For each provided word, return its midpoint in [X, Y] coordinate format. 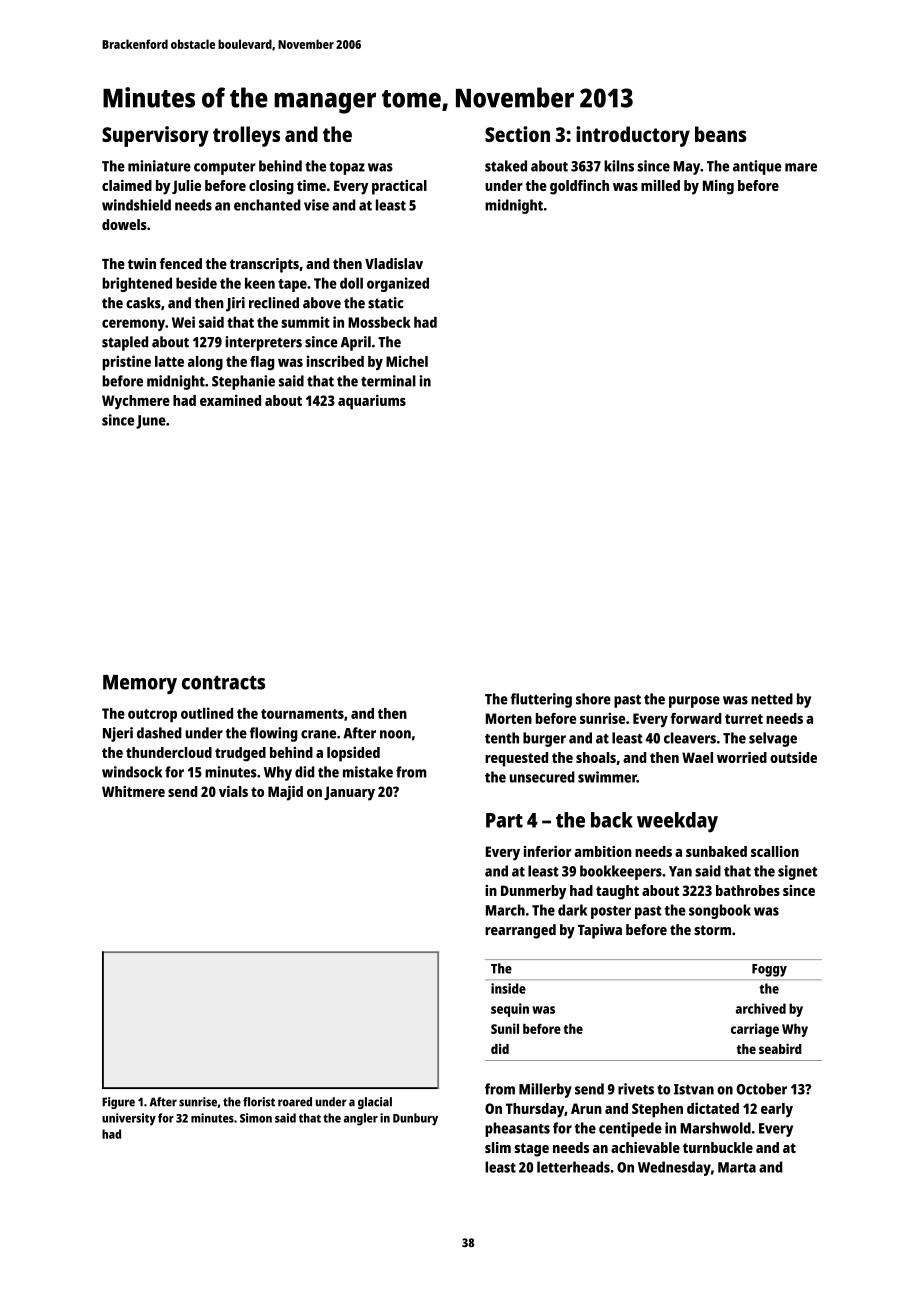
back [612, 820]
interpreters [263, 343]
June [151, 422]
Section [517, 134]
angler [361, 1119]
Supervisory [155, 136]
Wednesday [674, 1168]
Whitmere [133, 791]
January [349, 793]
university [129, 1119]
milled [660, 185]
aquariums [372, 402]
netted [772, 699]
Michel [407, 361]
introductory [633, 136]
